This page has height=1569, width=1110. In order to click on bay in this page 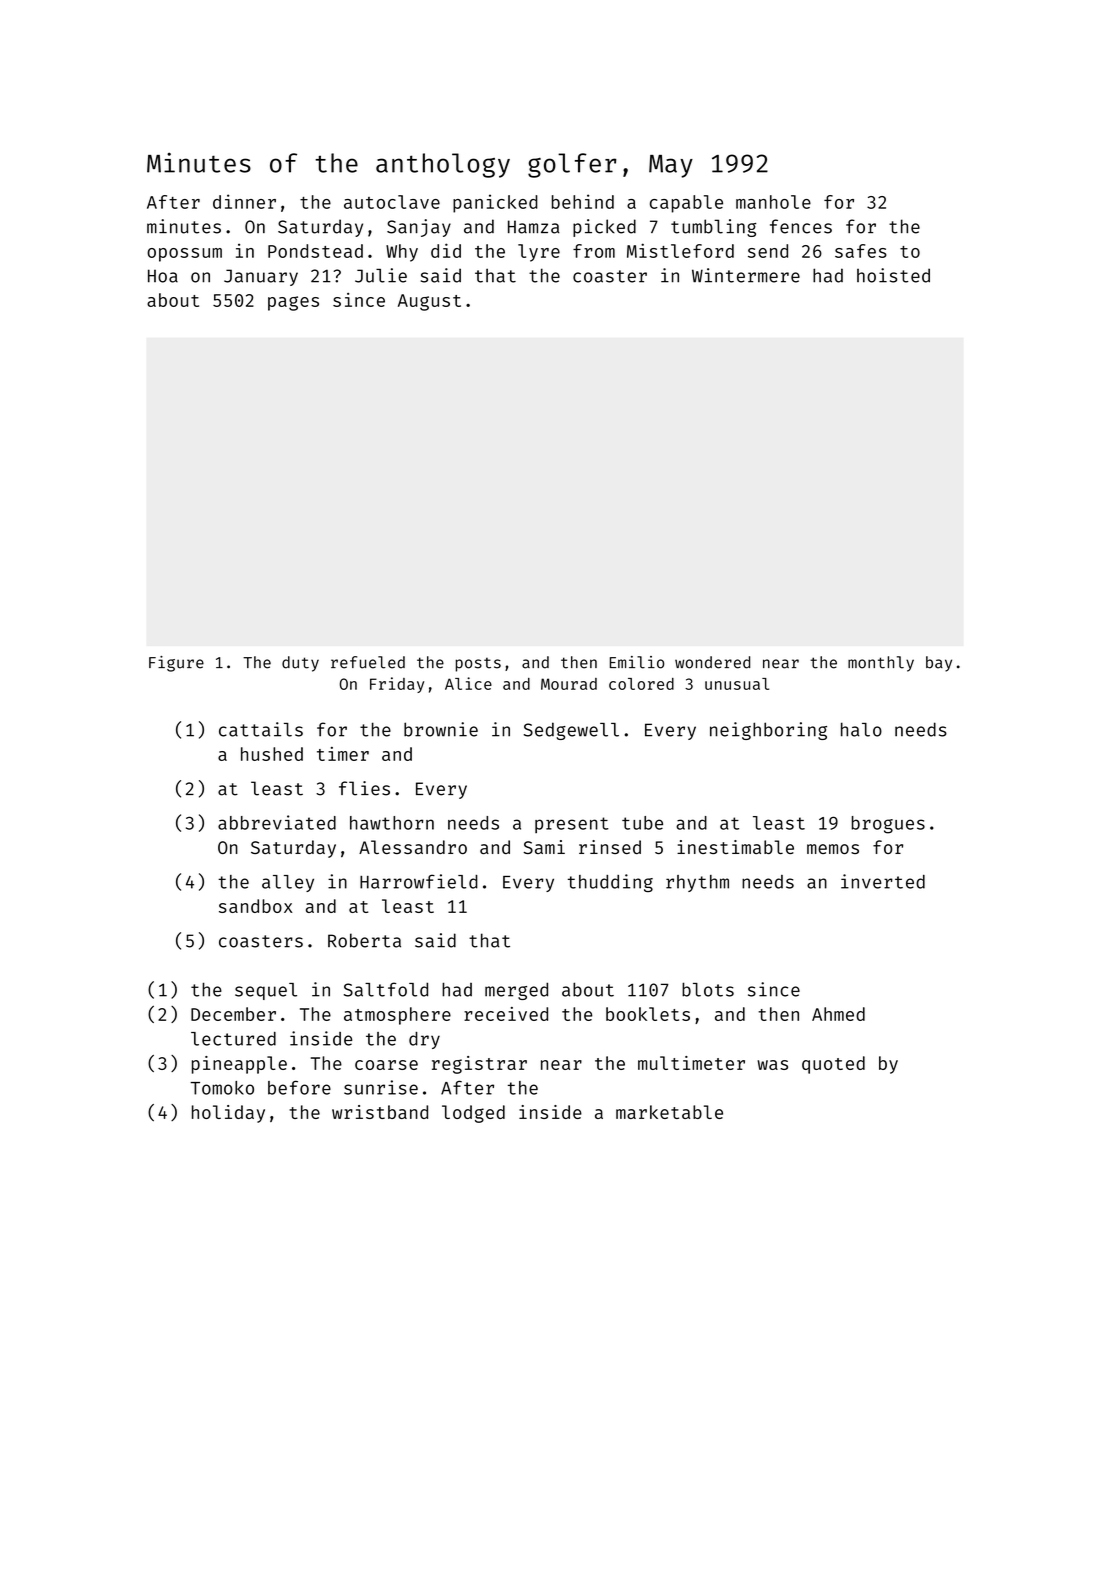, I will do `click(939, 664)`.
